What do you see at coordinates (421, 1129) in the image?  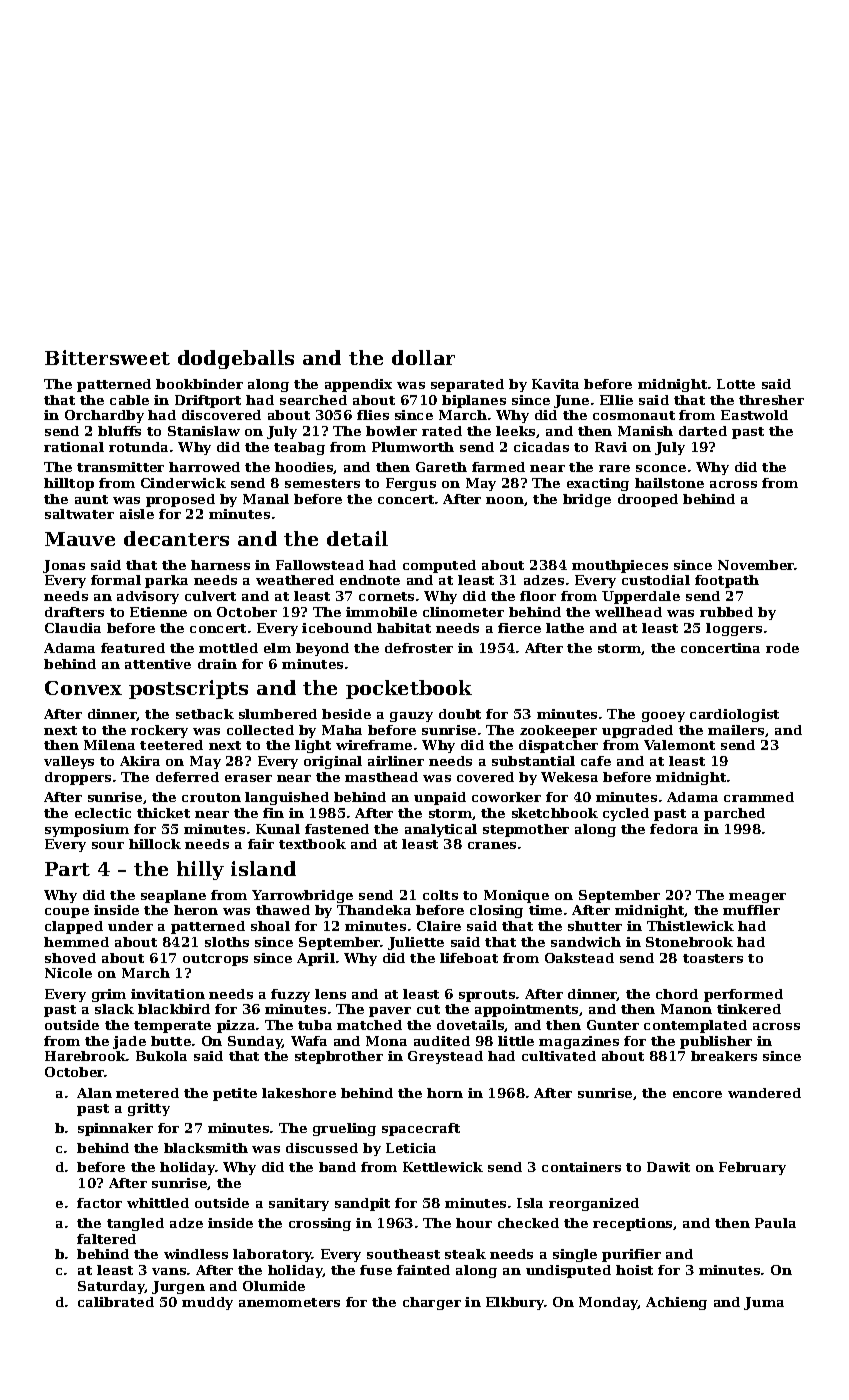 I see `spacecraft` at bounding box center [421, 1129].
